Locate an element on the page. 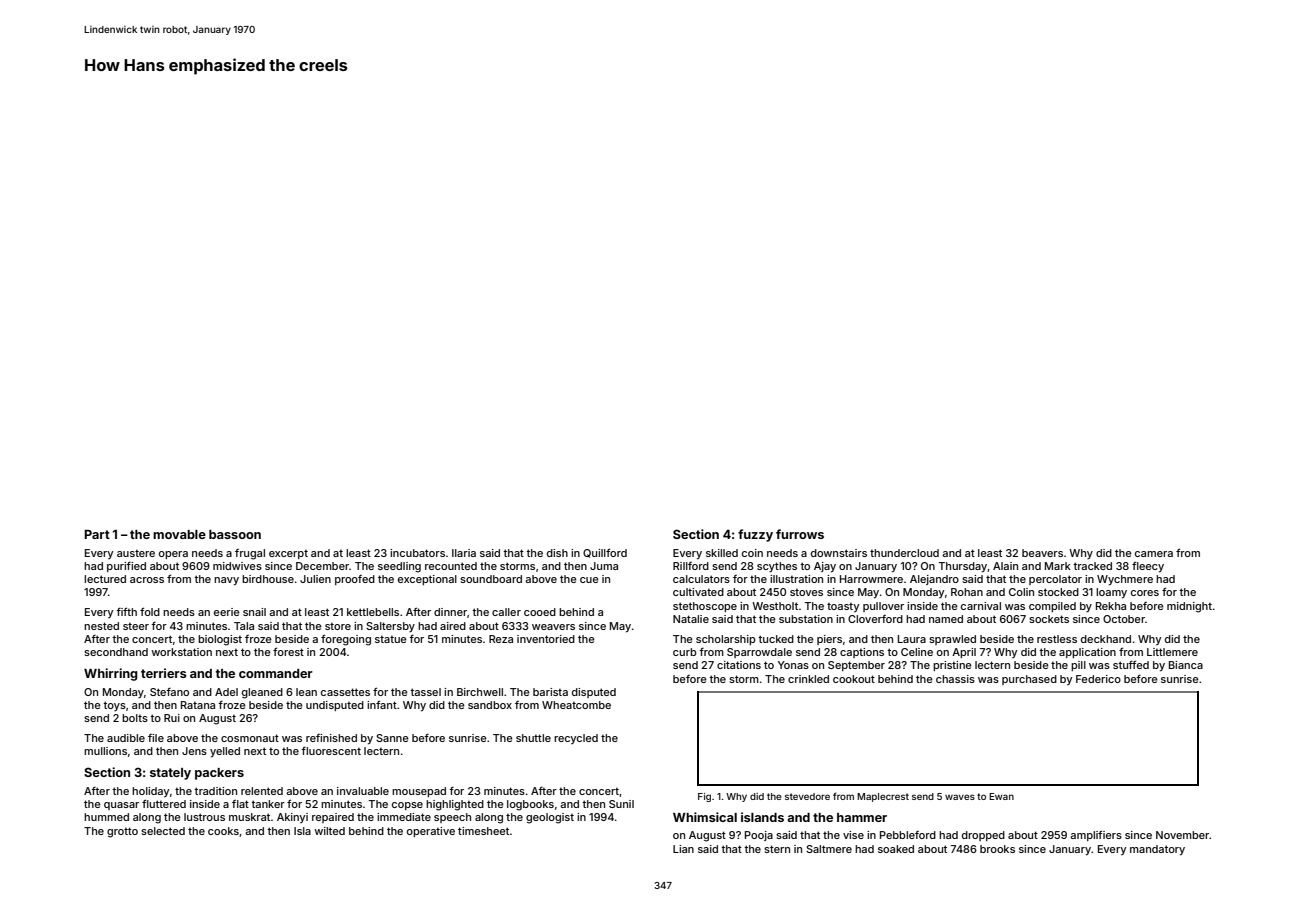 This document has height=924, width=1308. beavers is located at coordinates (1042, 553).
